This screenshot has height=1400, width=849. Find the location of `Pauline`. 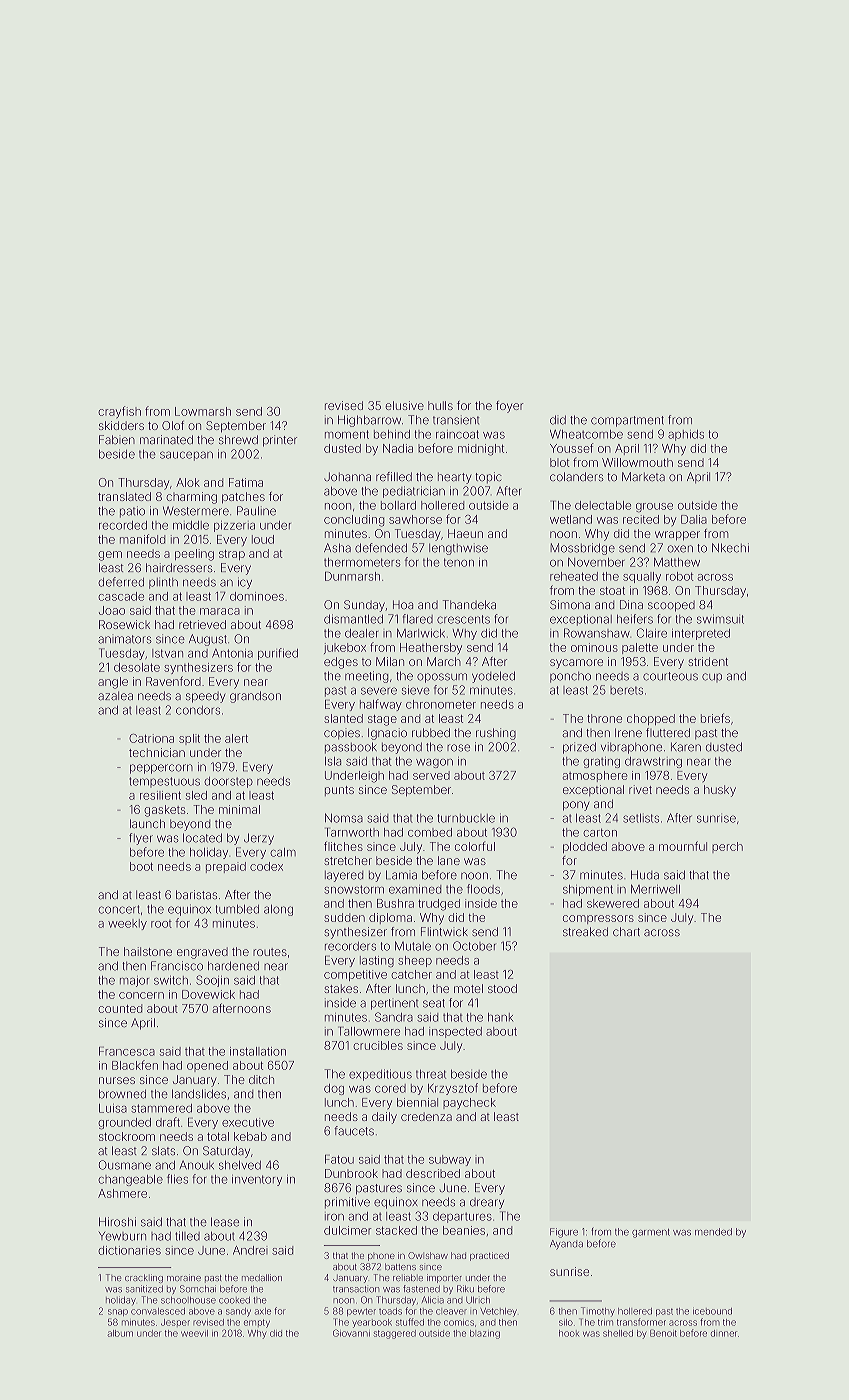

Pauline is located at coordinates (256, 511).
